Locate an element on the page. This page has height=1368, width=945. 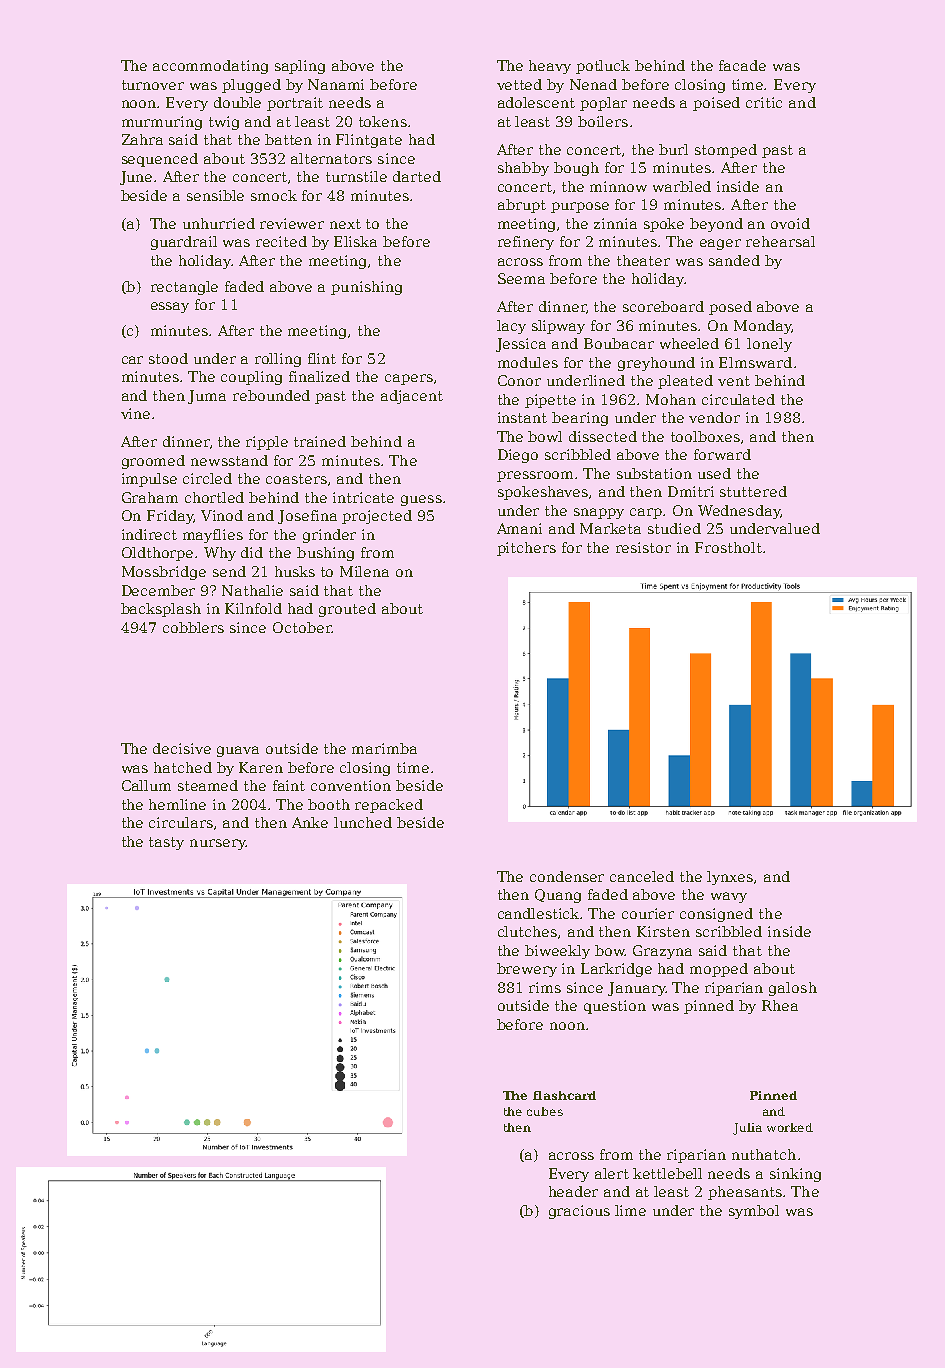
instant is located at coordinates (522, 417).
